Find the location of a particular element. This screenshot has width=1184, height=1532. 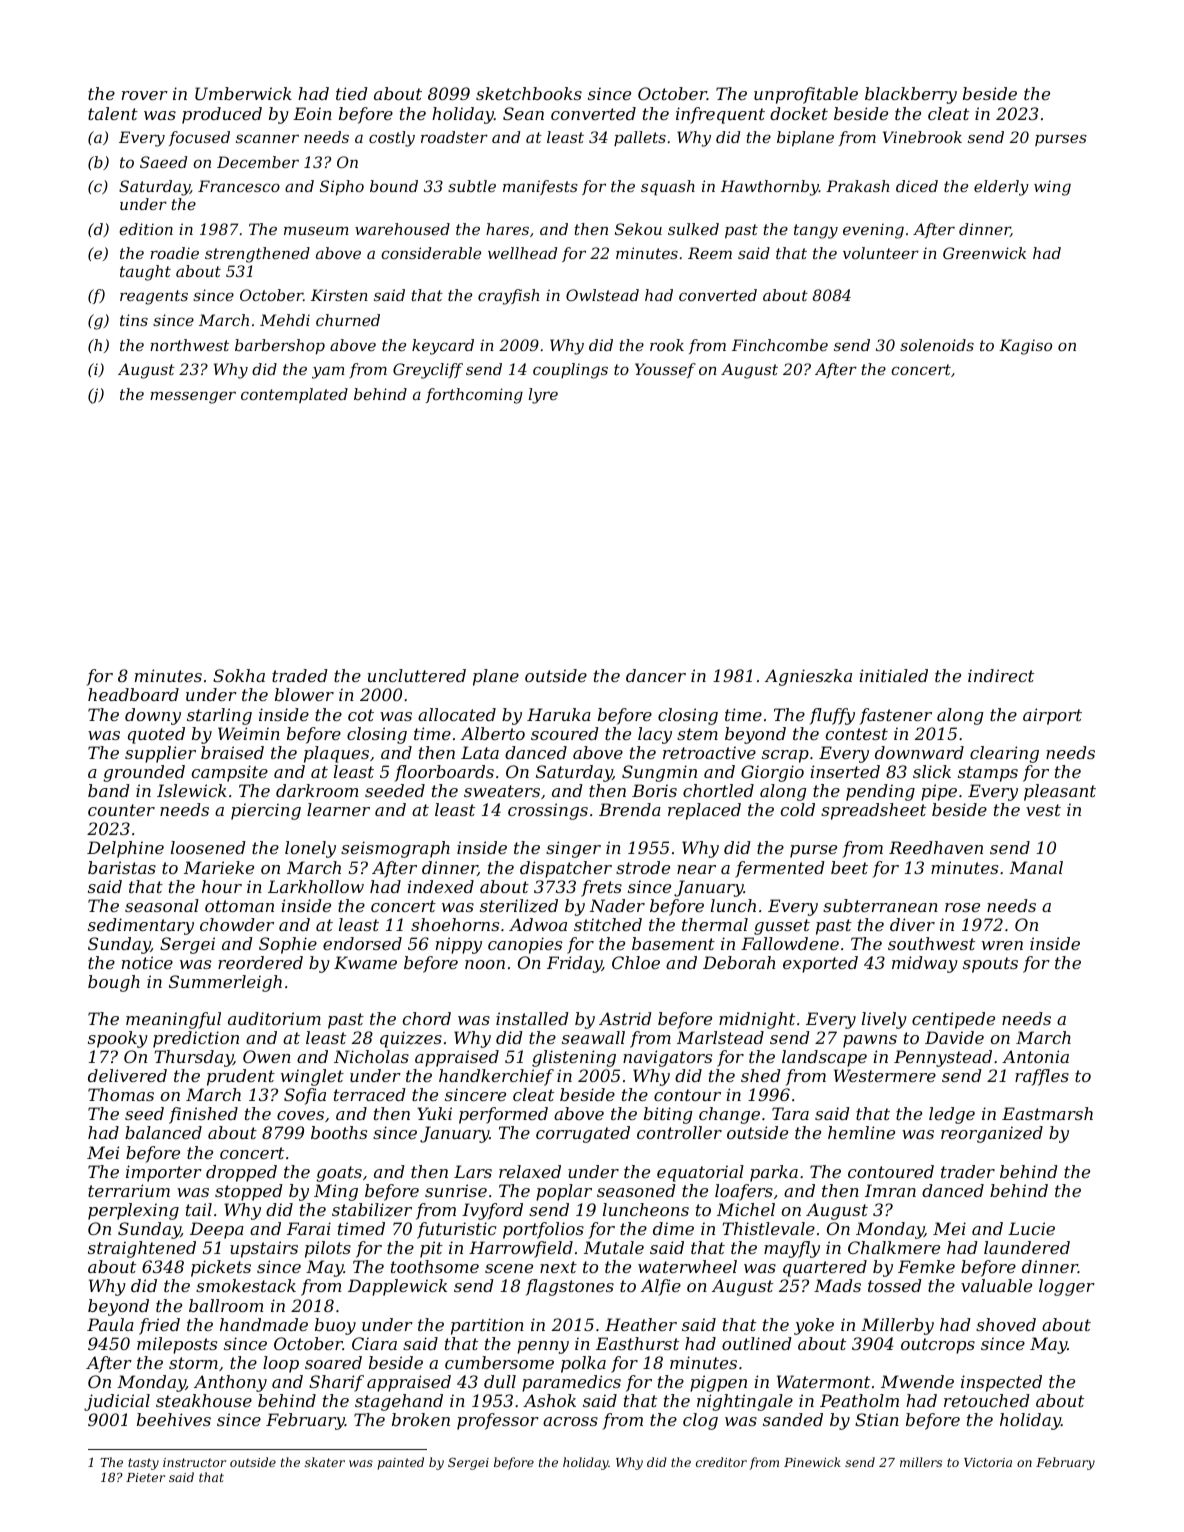

blackberry is located at coordinates (911, 95).
